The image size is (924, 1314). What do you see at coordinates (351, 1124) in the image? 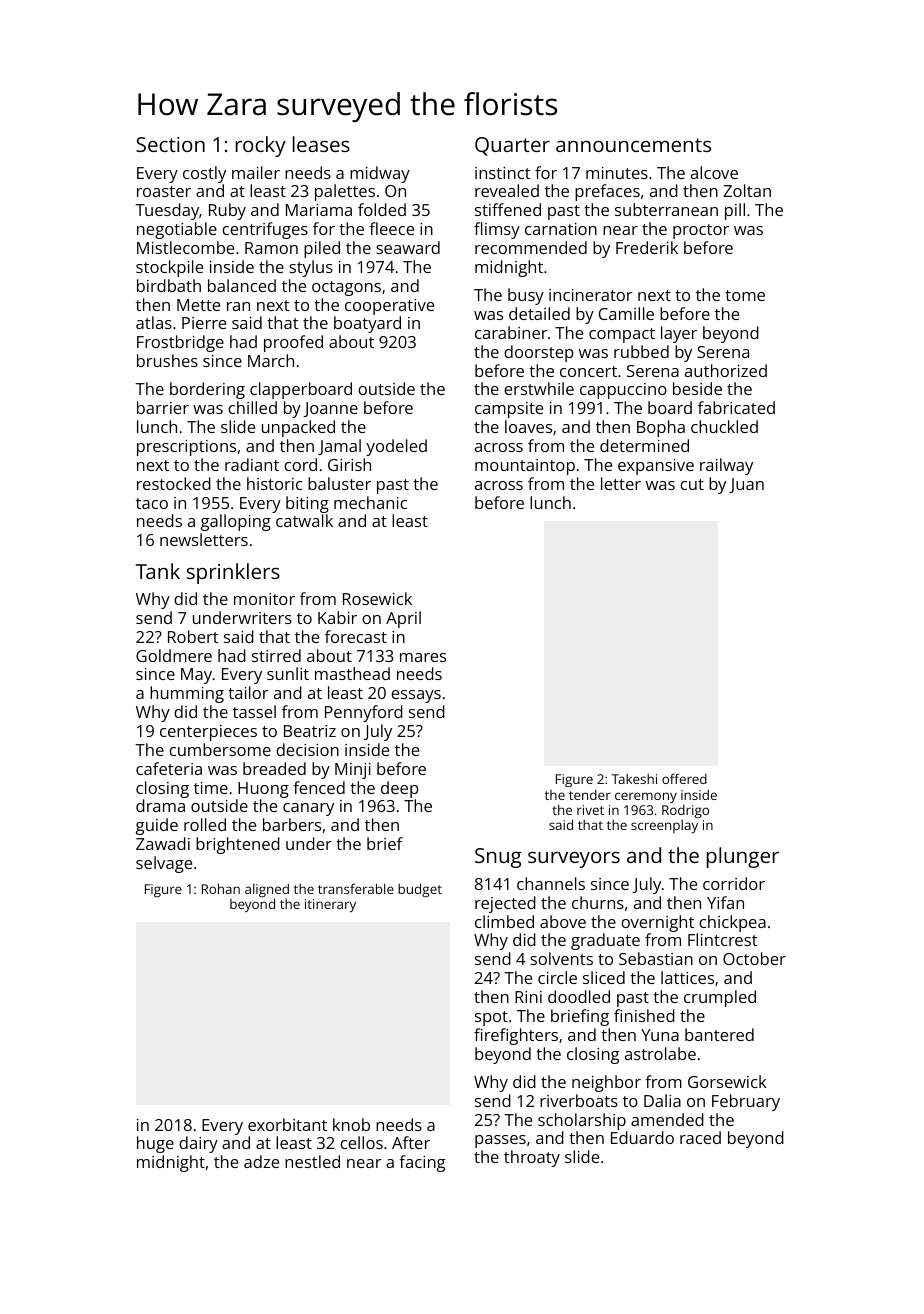
I see `knob` at bounding box center [351, 1124].
